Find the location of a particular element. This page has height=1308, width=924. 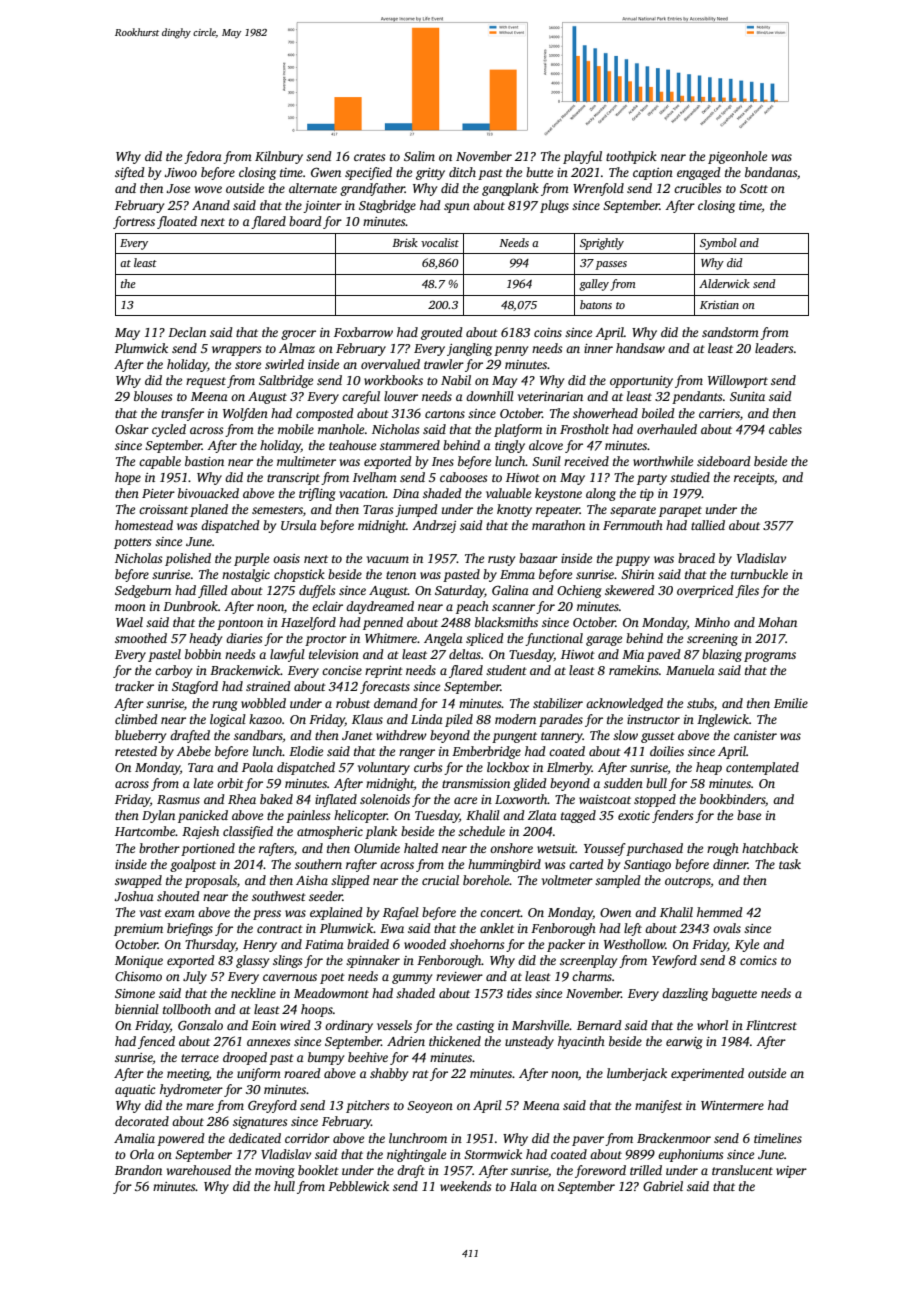

Brandon is located at coordinates (138, 1170).
